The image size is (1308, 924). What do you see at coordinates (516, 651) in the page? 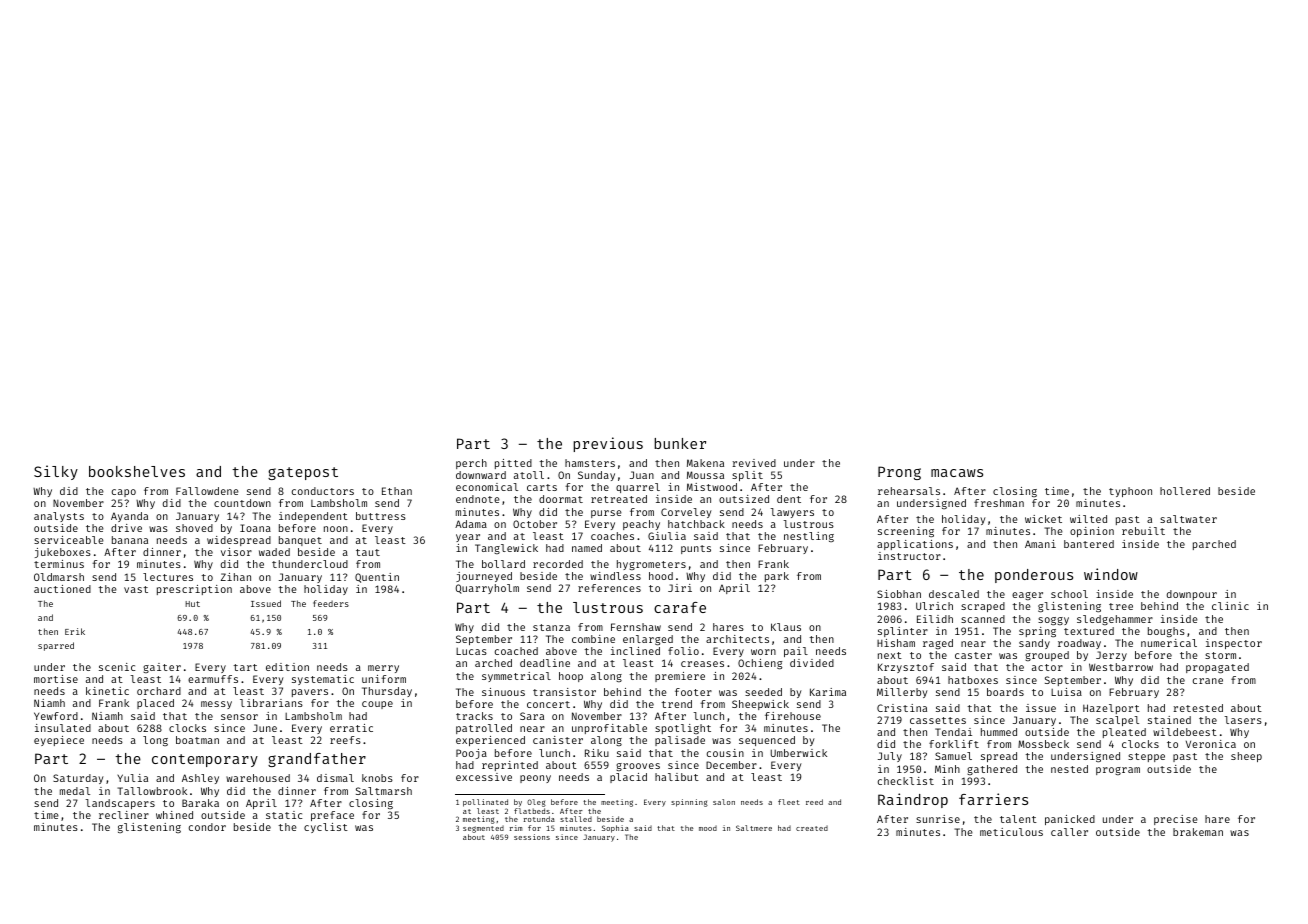
I see `coached` at bounding box center [516, 651].
